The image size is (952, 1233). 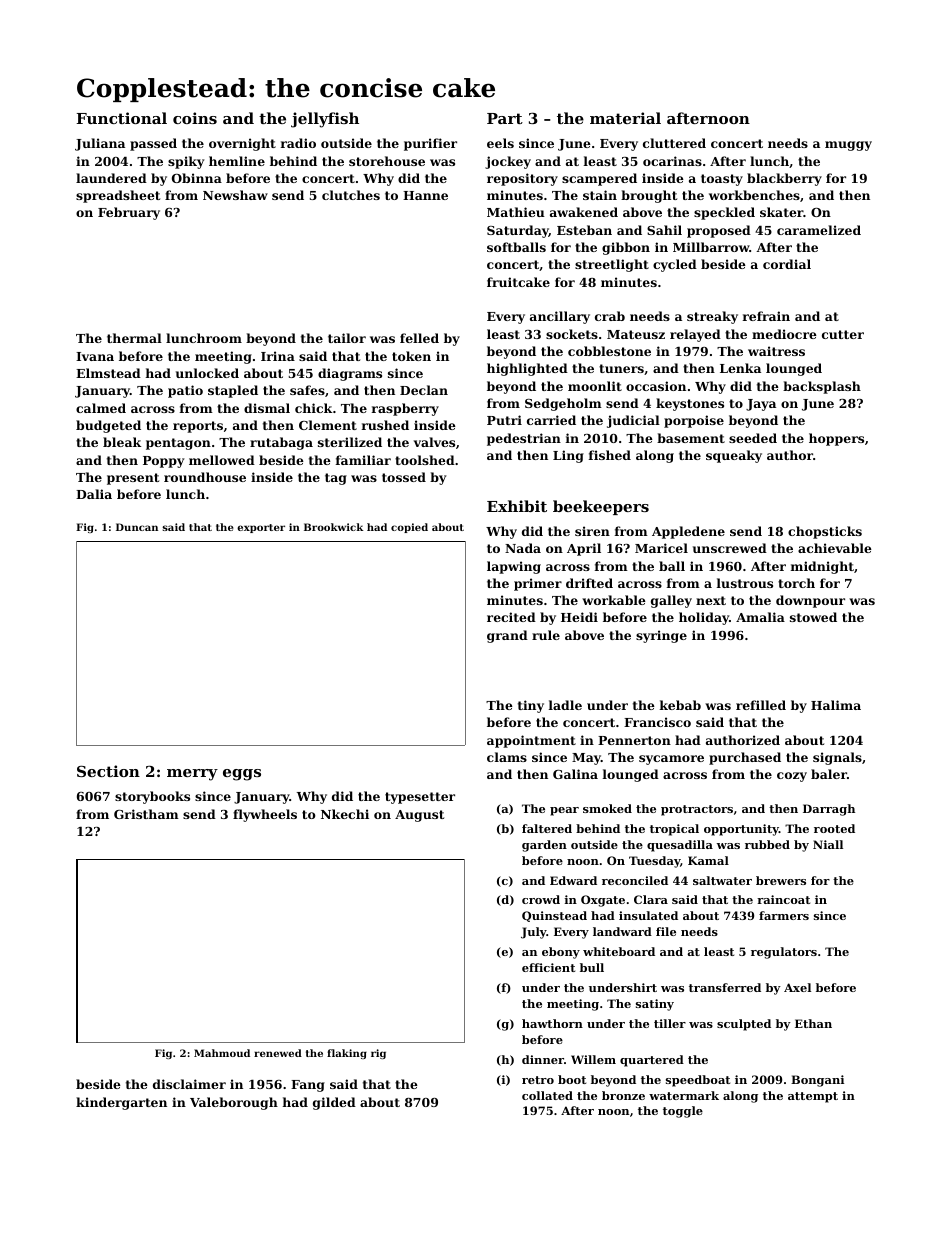 I want to click on Section, so click(x=108, y=771).
